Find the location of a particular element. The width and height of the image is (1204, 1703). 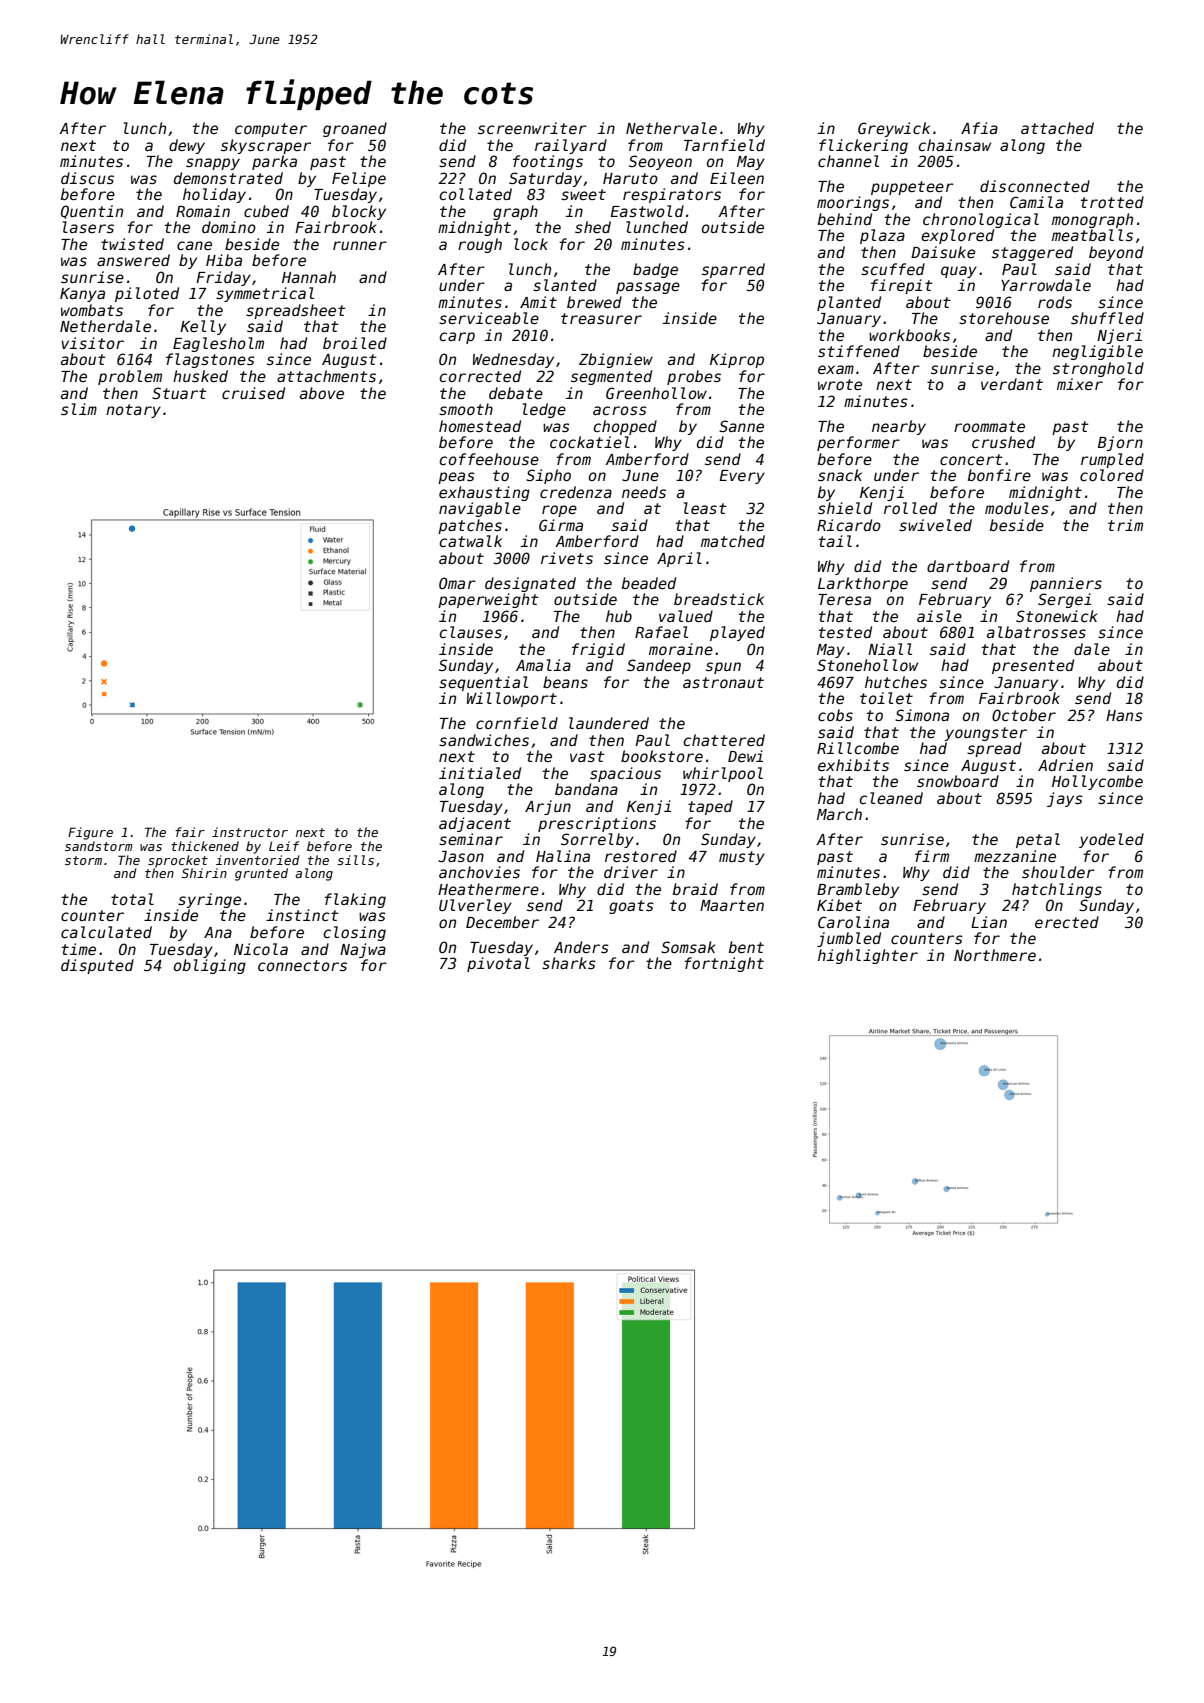

instructor is located at coordinates (250, 832).
